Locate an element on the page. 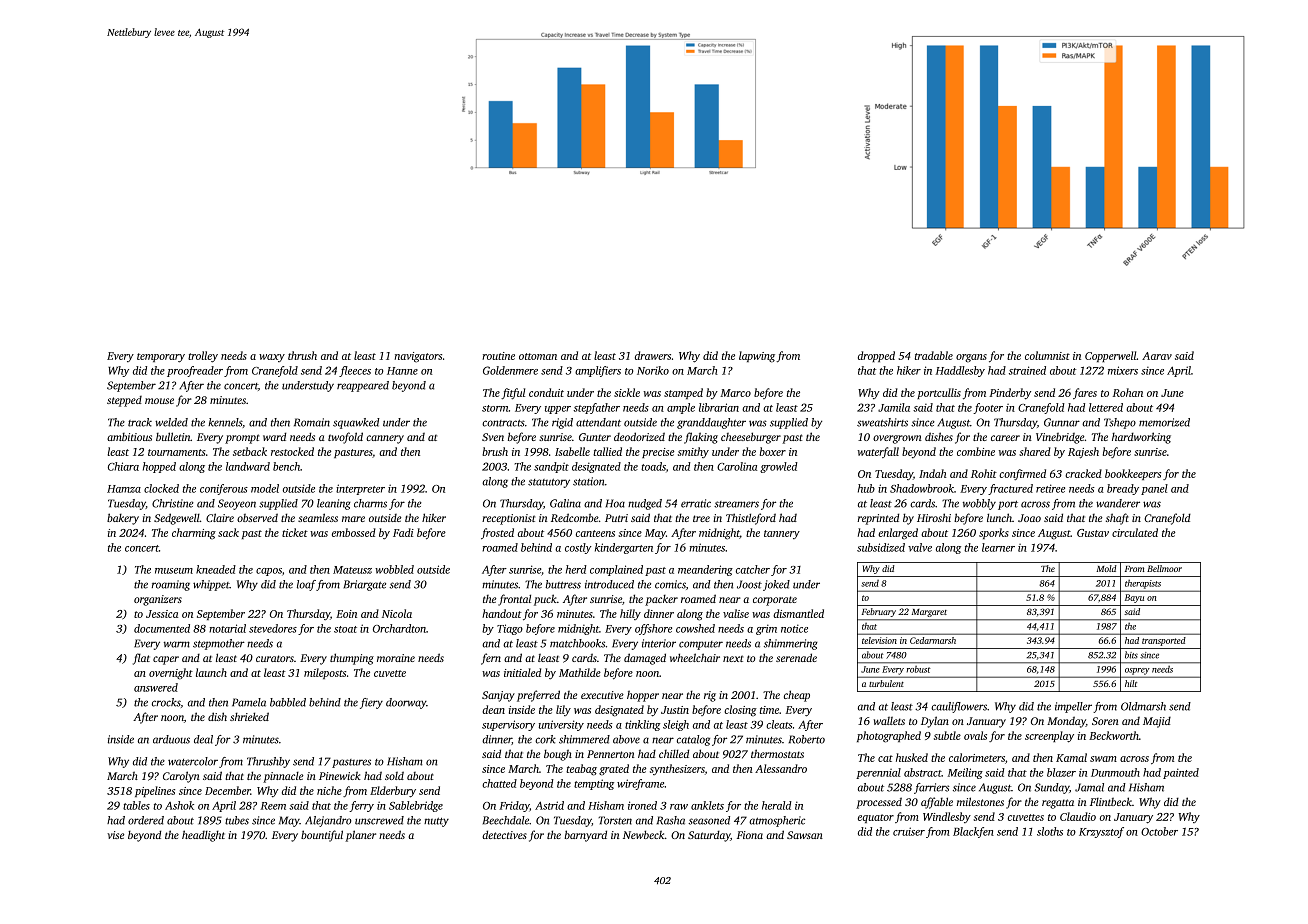 The image size is (1308, 924). next is located at coordinates (733, 658).
